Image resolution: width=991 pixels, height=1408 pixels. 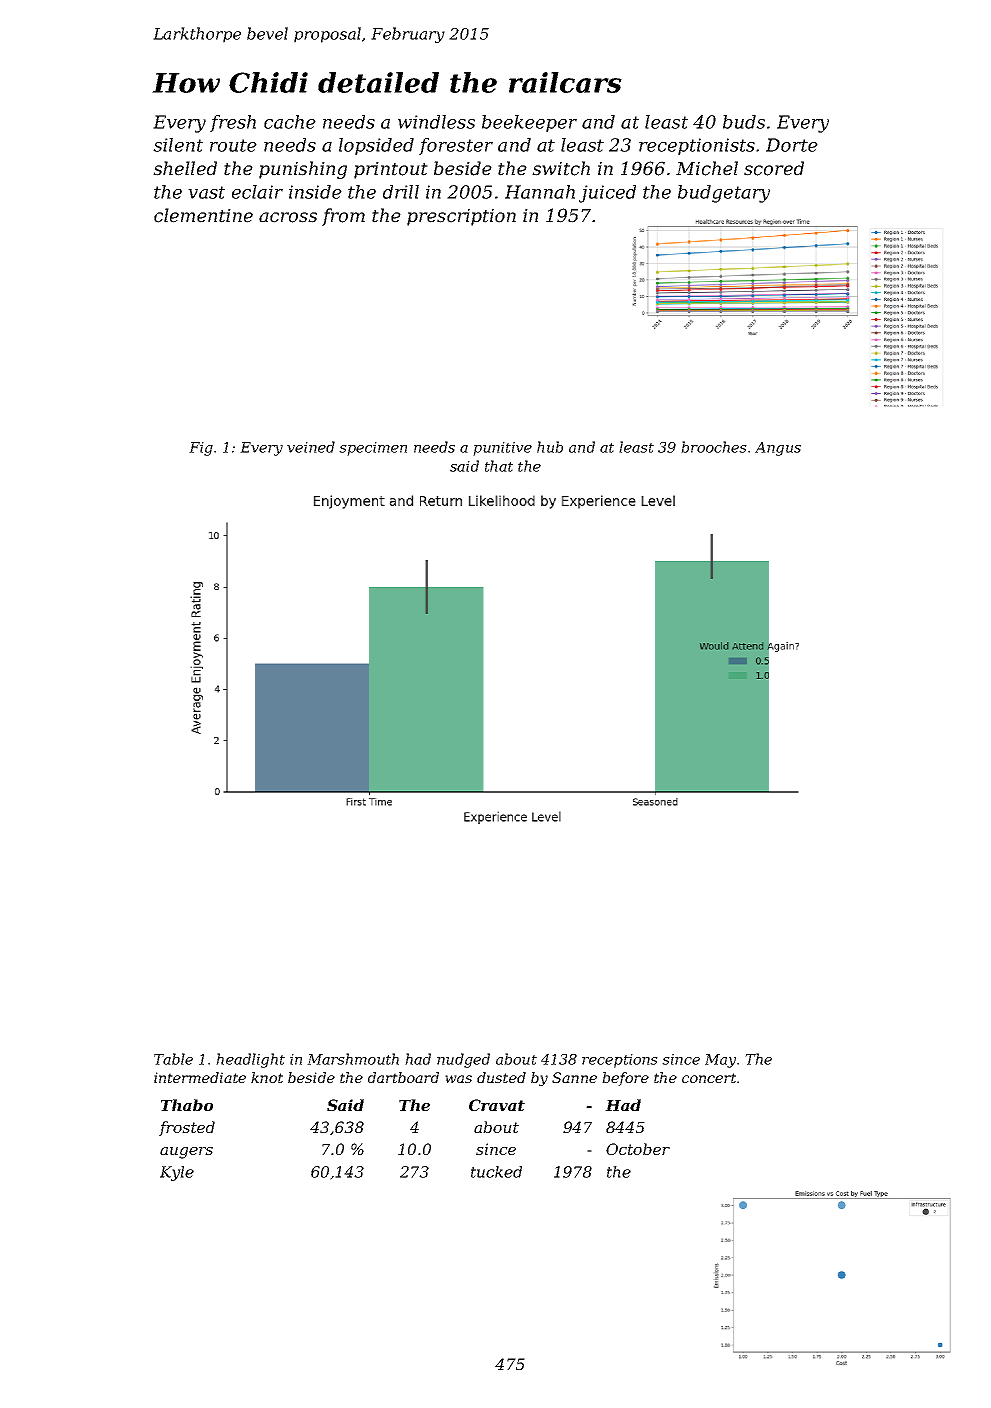 I want to click on veined, so click(x=311, y=447).
